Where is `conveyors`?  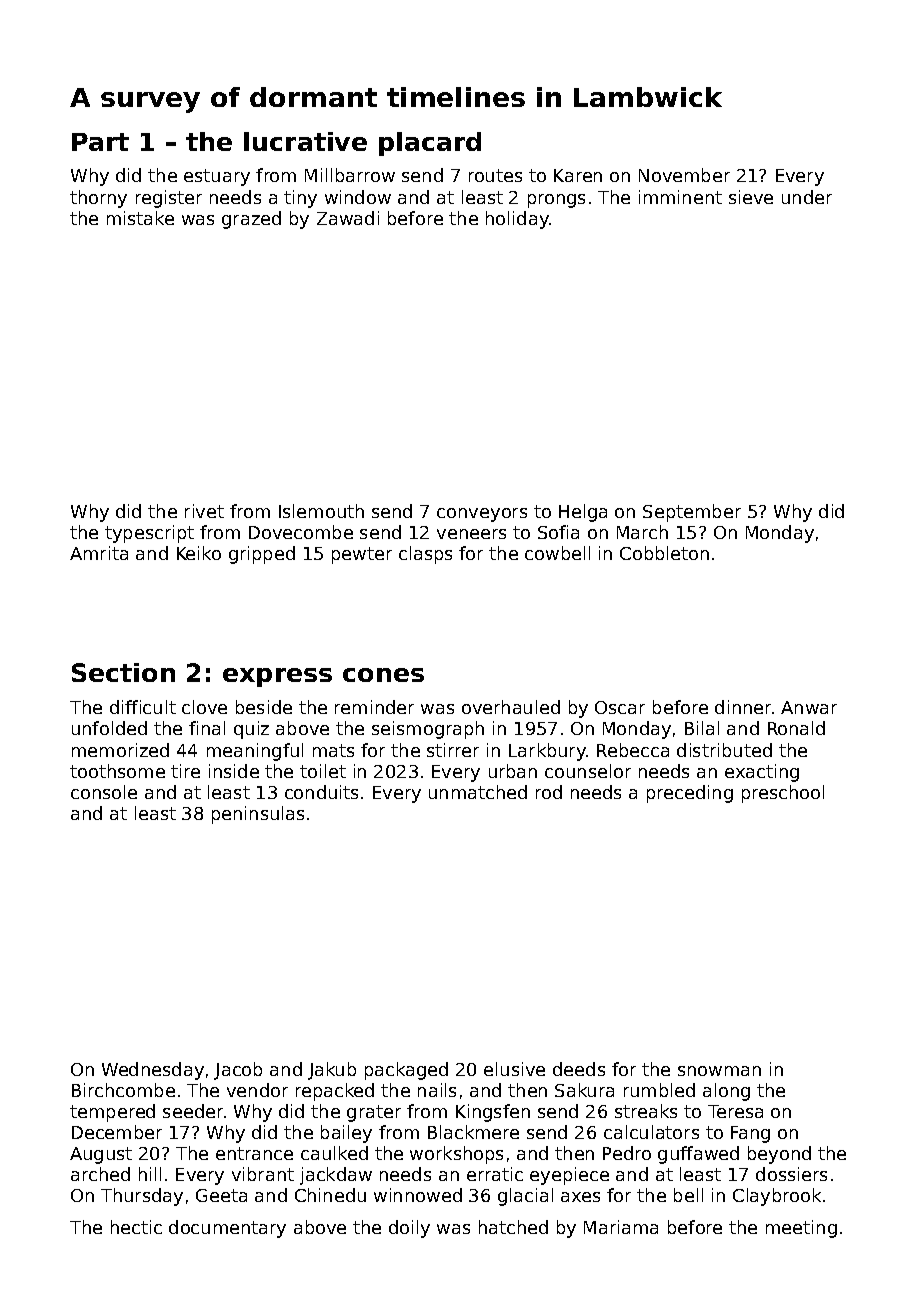 conveyors is located at coordinates (482, 515).
